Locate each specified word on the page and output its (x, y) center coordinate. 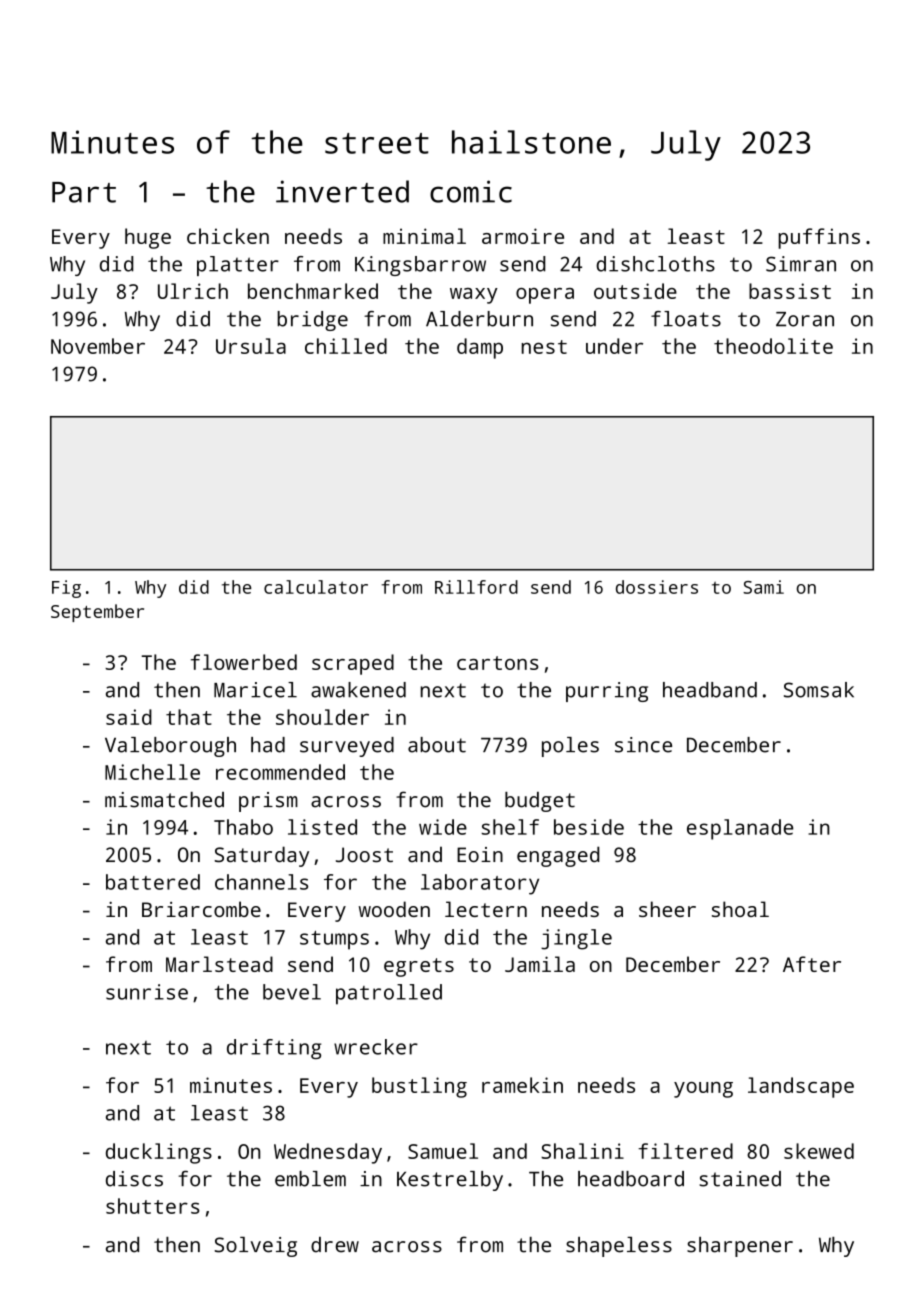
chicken (228, 236)
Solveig (256, 1247)
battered (153, 882)
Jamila (540, 964)
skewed (819, 1151)
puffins (819, 238)
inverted (342, 191)
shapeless (619, 1247)
